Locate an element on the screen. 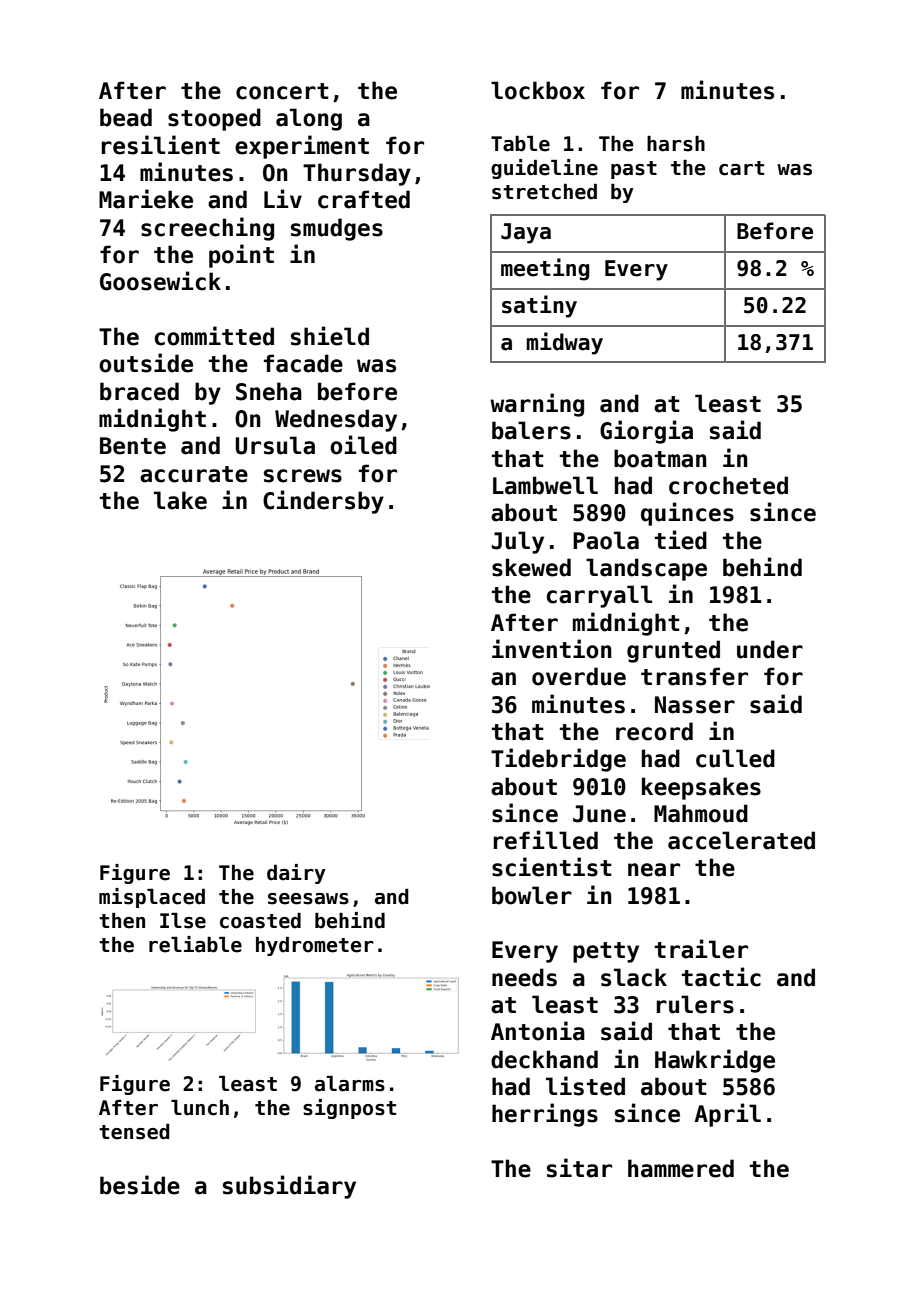 This screenshot has width=924, height=1311. hammered is located at coordinates (681, 1168).
